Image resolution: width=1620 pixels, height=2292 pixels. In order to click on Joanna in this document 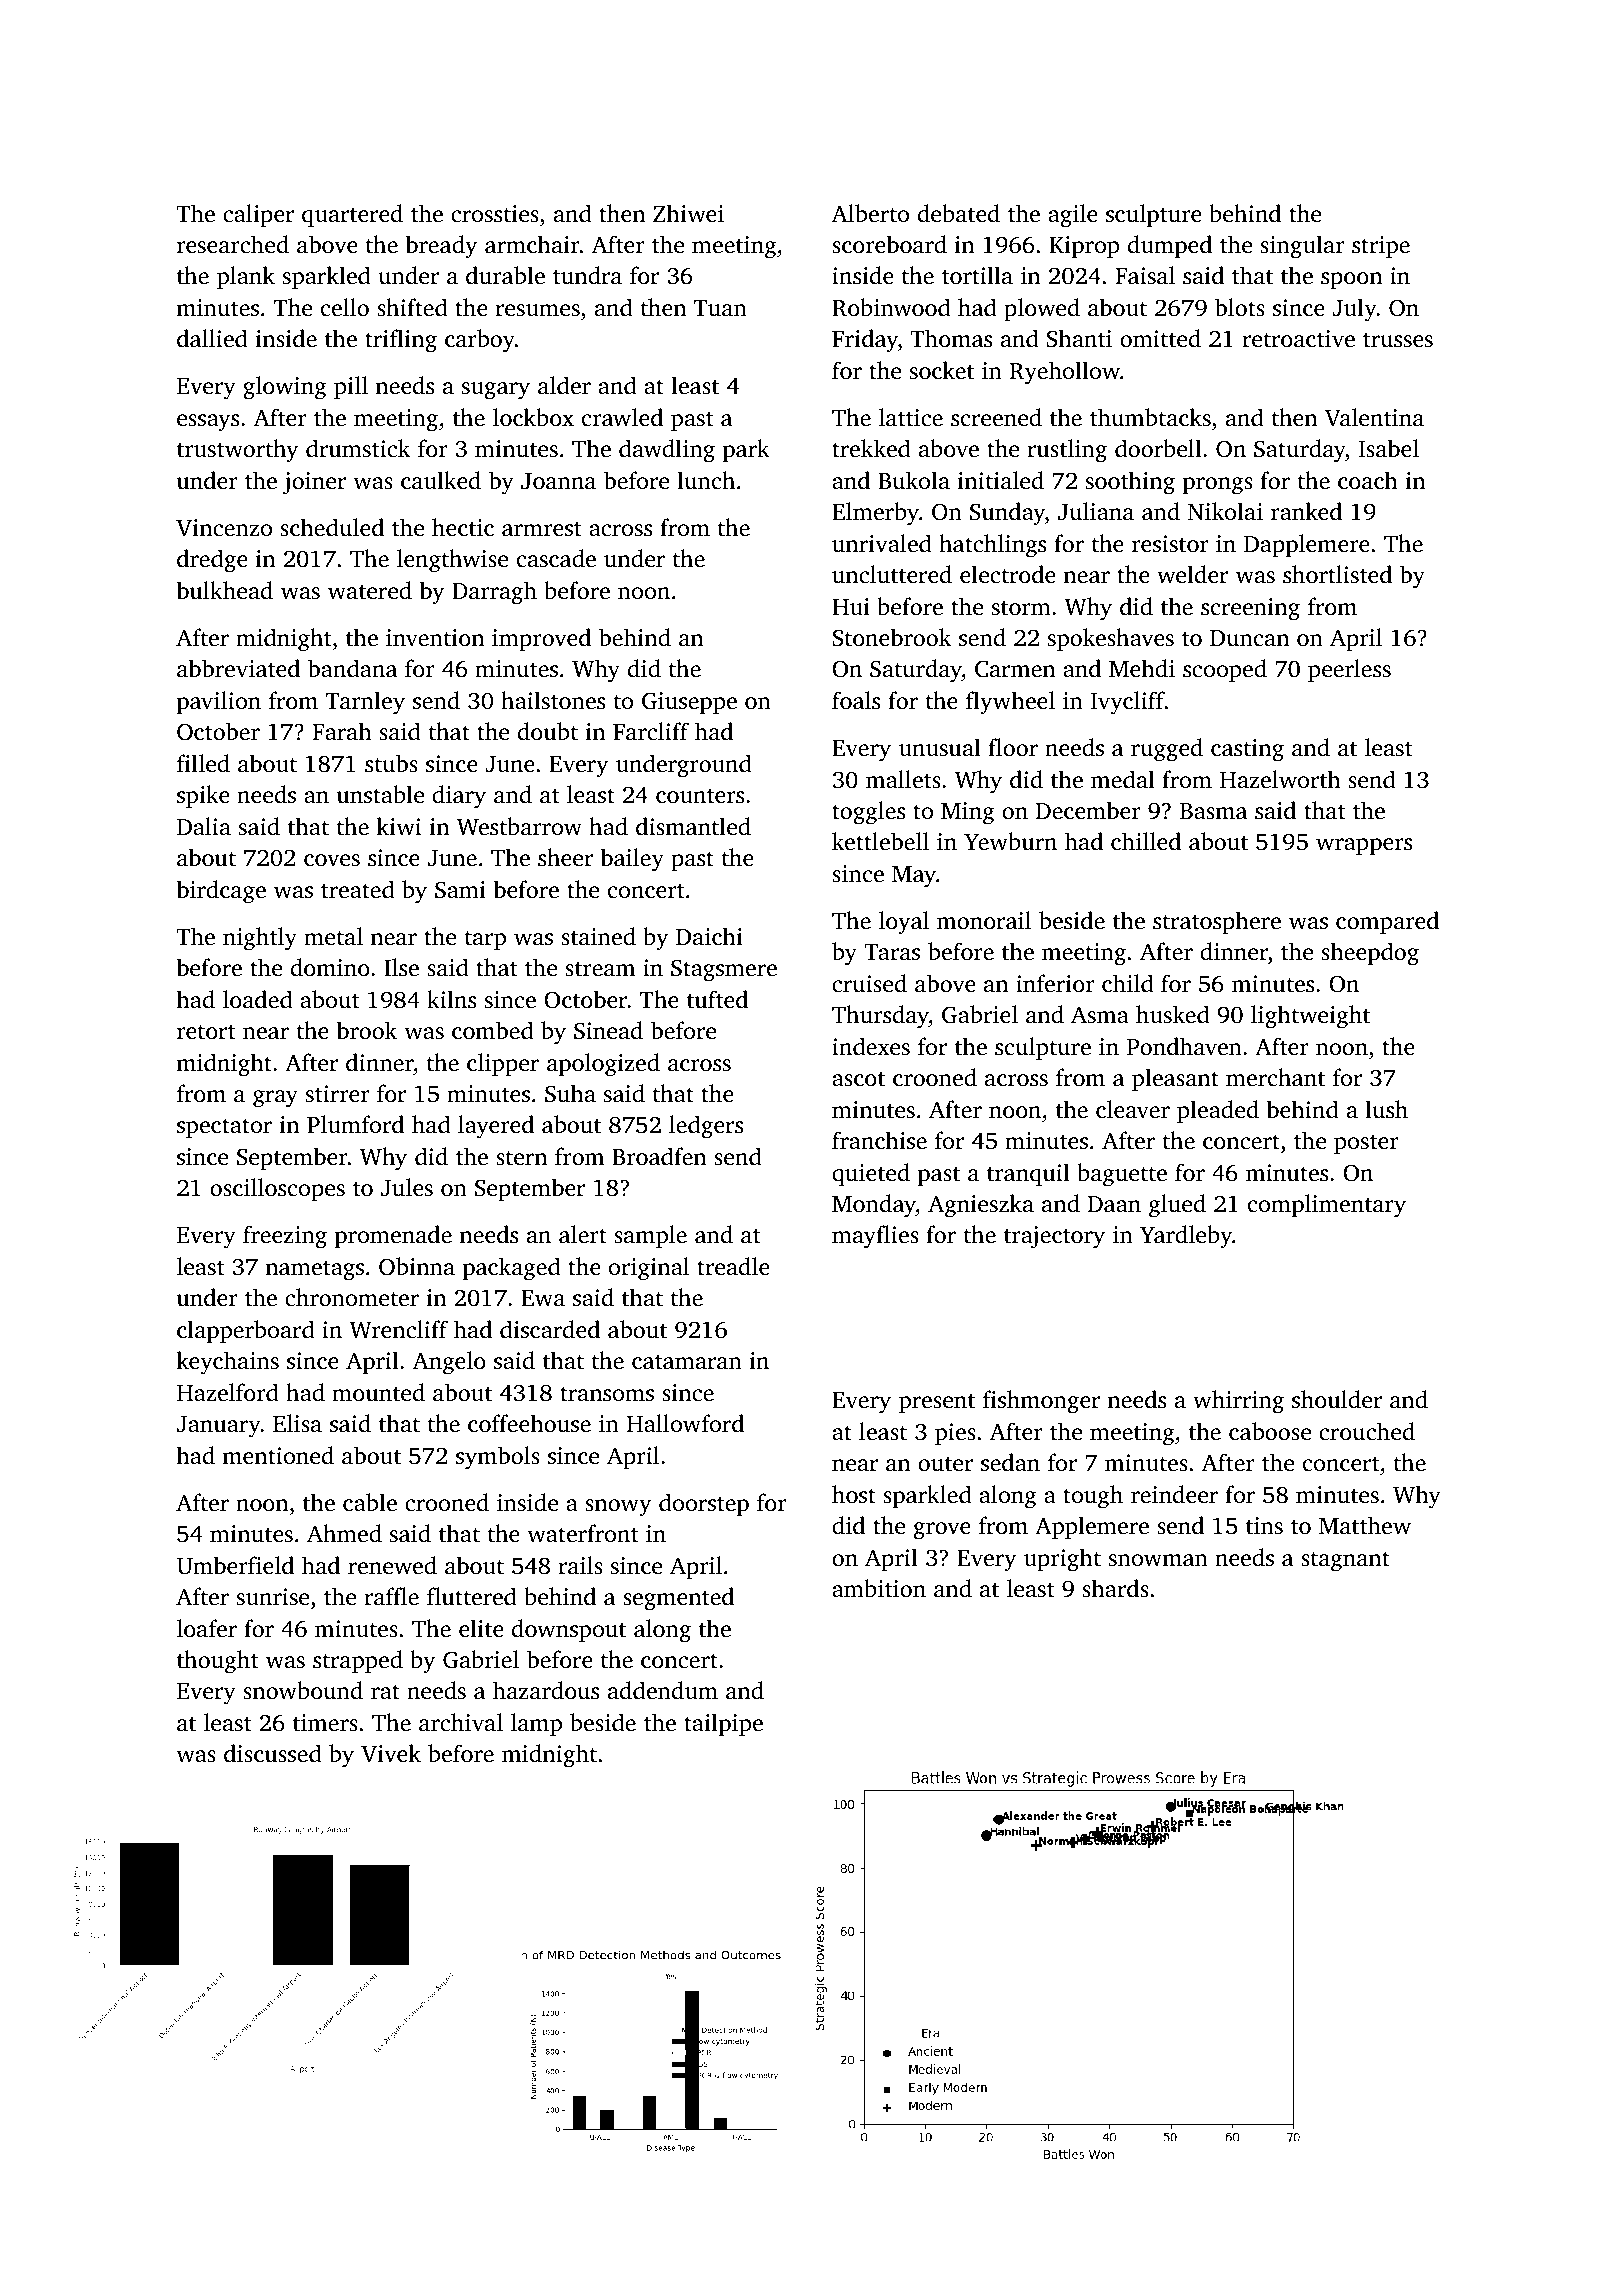, I will do `click(558, 481)`.
